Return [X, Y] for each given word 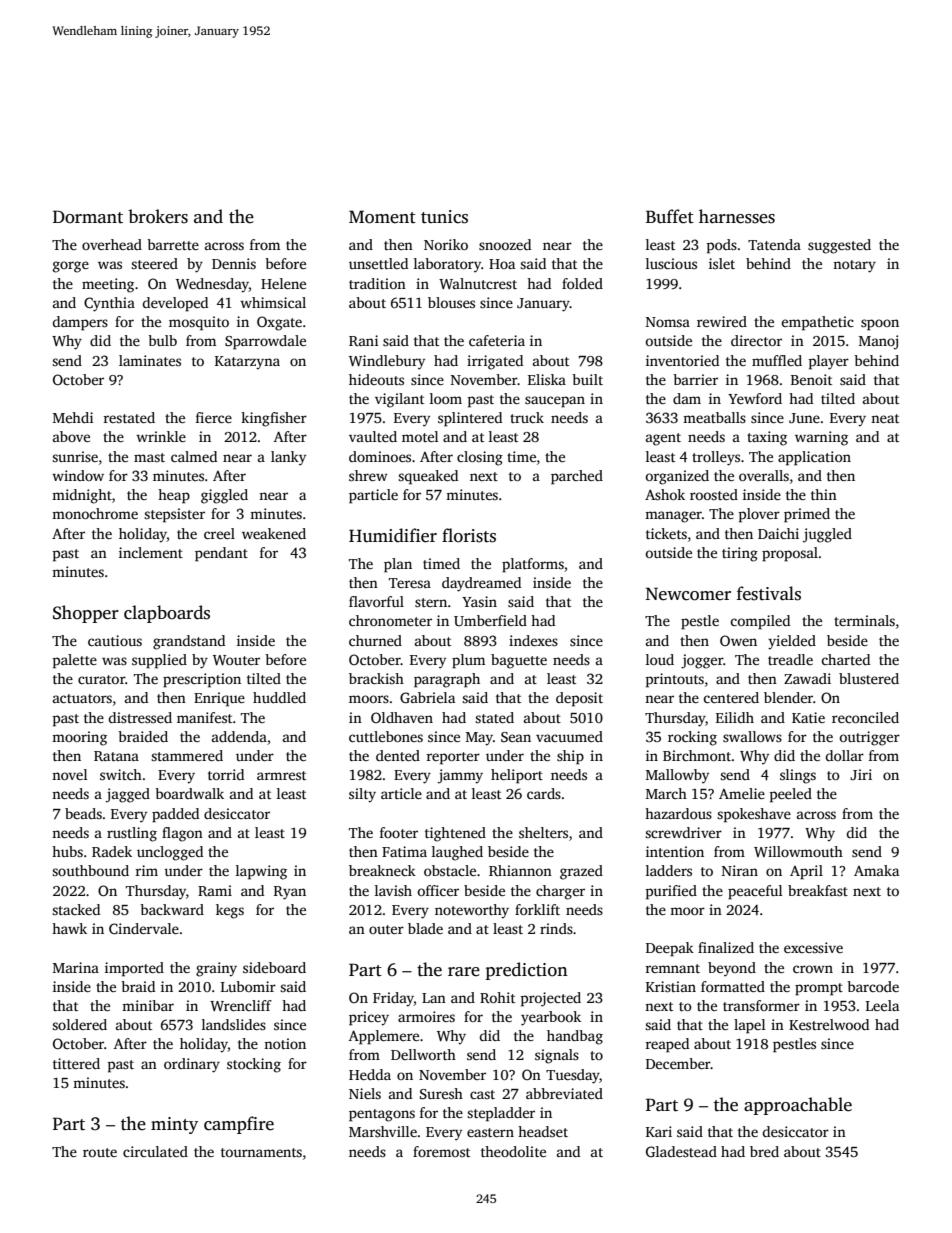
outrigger [869, 738]
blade [425, 928]
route [100, 1152]
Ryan [290, 893]
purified [671, 892]
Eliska [547, 379]
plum [468, 661]
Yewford [755, 398]
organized [677, 477]
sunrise [75, 456]
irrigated [495, 362]
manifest [204, 717]
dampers [80, 323]
